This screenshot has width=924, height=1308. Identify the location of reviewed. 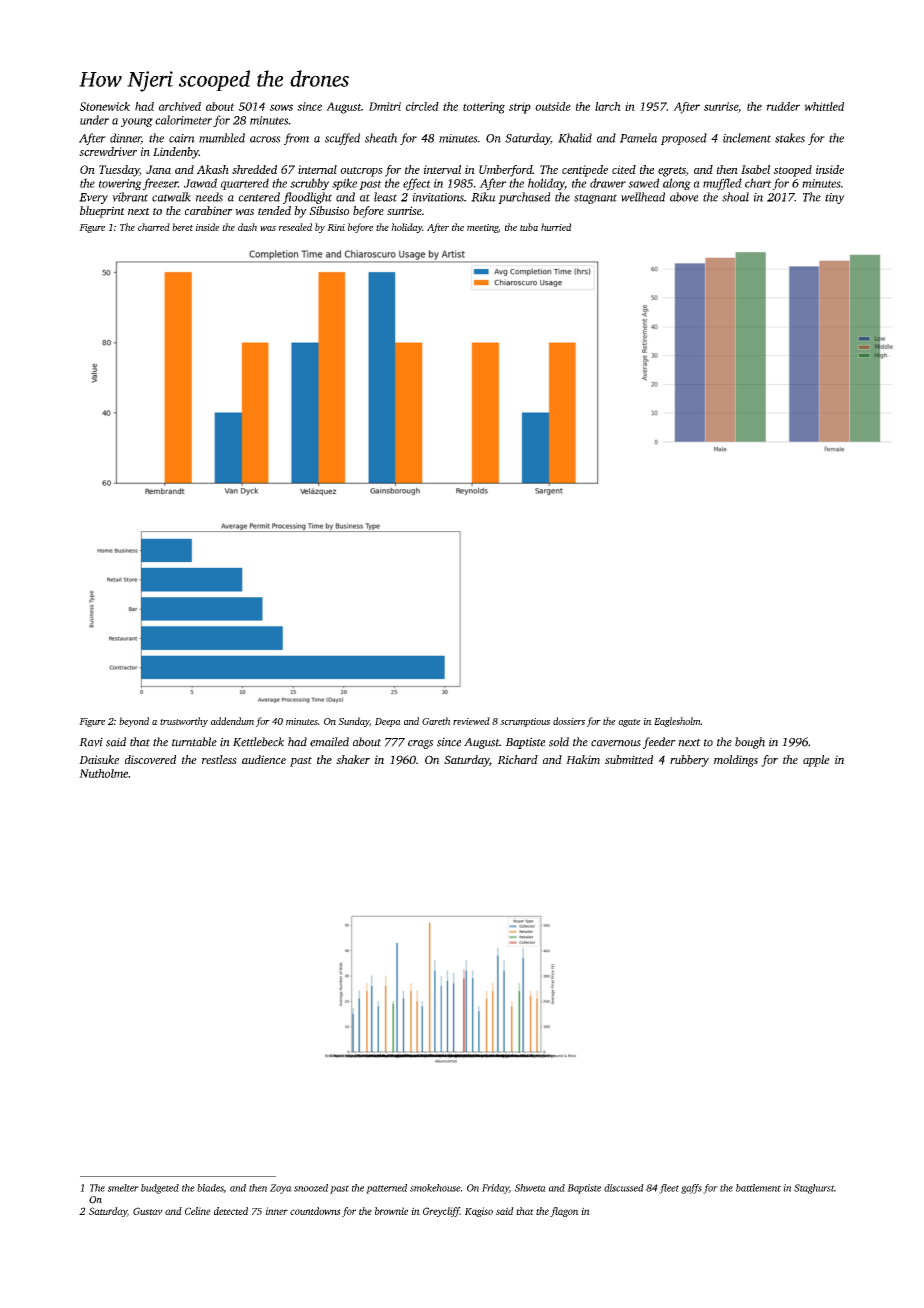
(471, 721).
